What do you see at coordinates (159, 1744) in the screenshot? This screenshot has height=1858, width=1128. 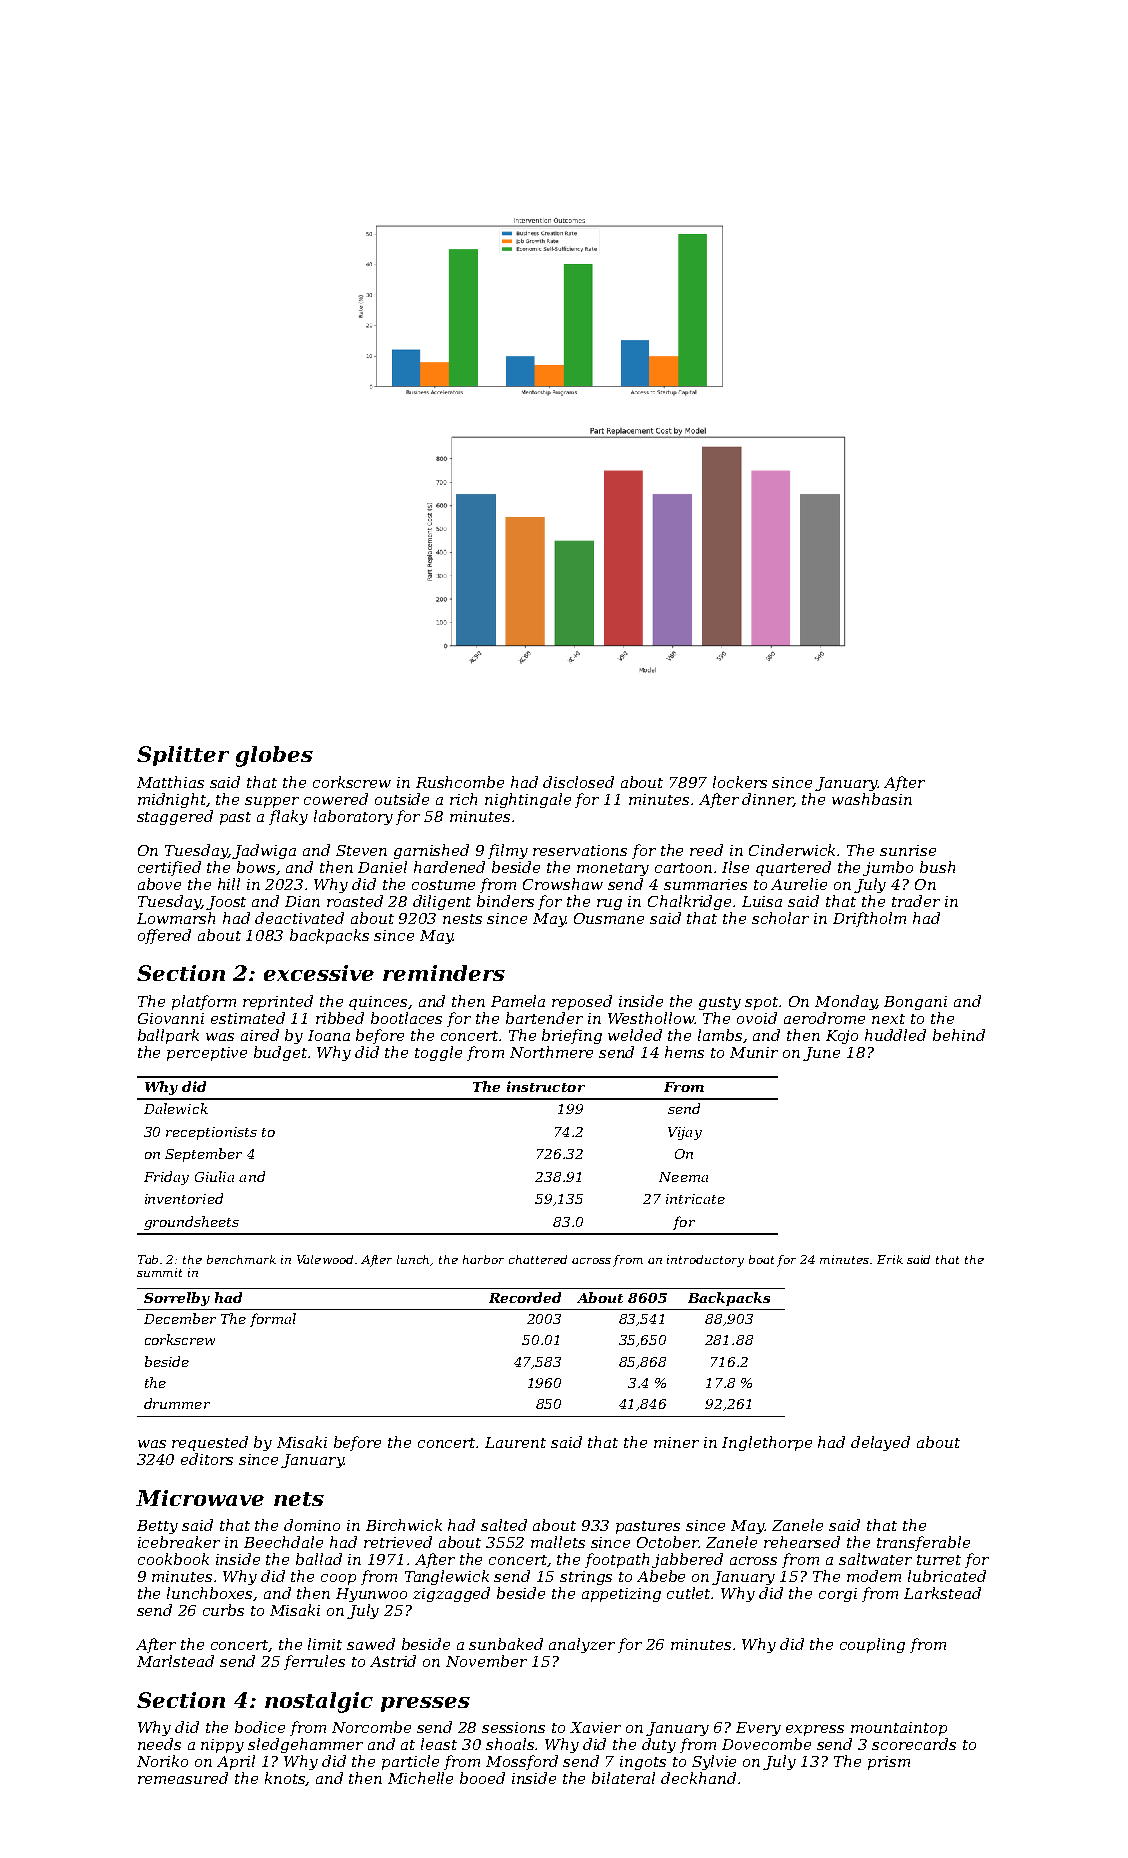 I see `needs` at bounding box center [159, 1744].
